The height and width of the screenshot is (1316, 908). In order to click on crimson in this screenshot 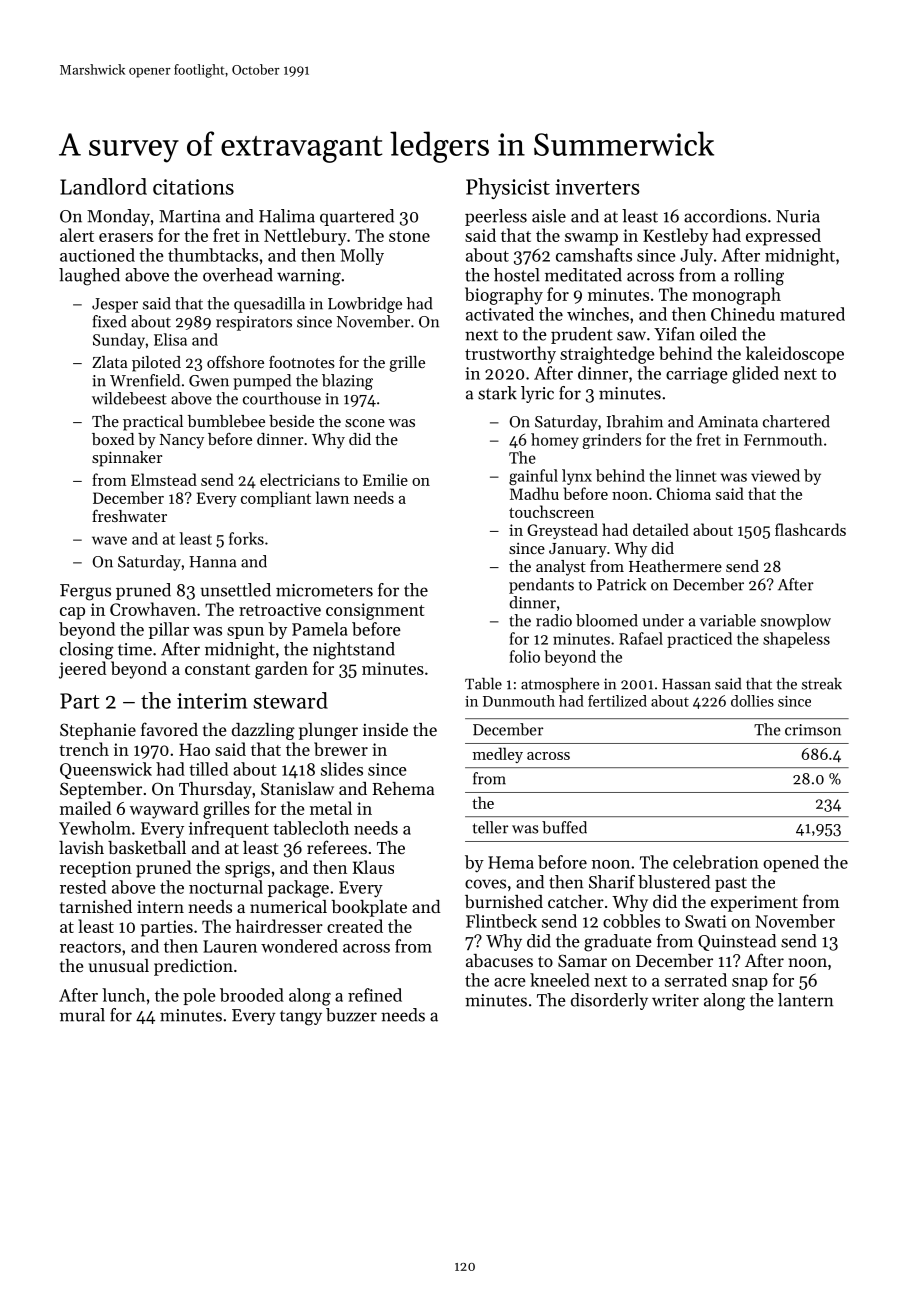, I will do `click(813, 730)`.
